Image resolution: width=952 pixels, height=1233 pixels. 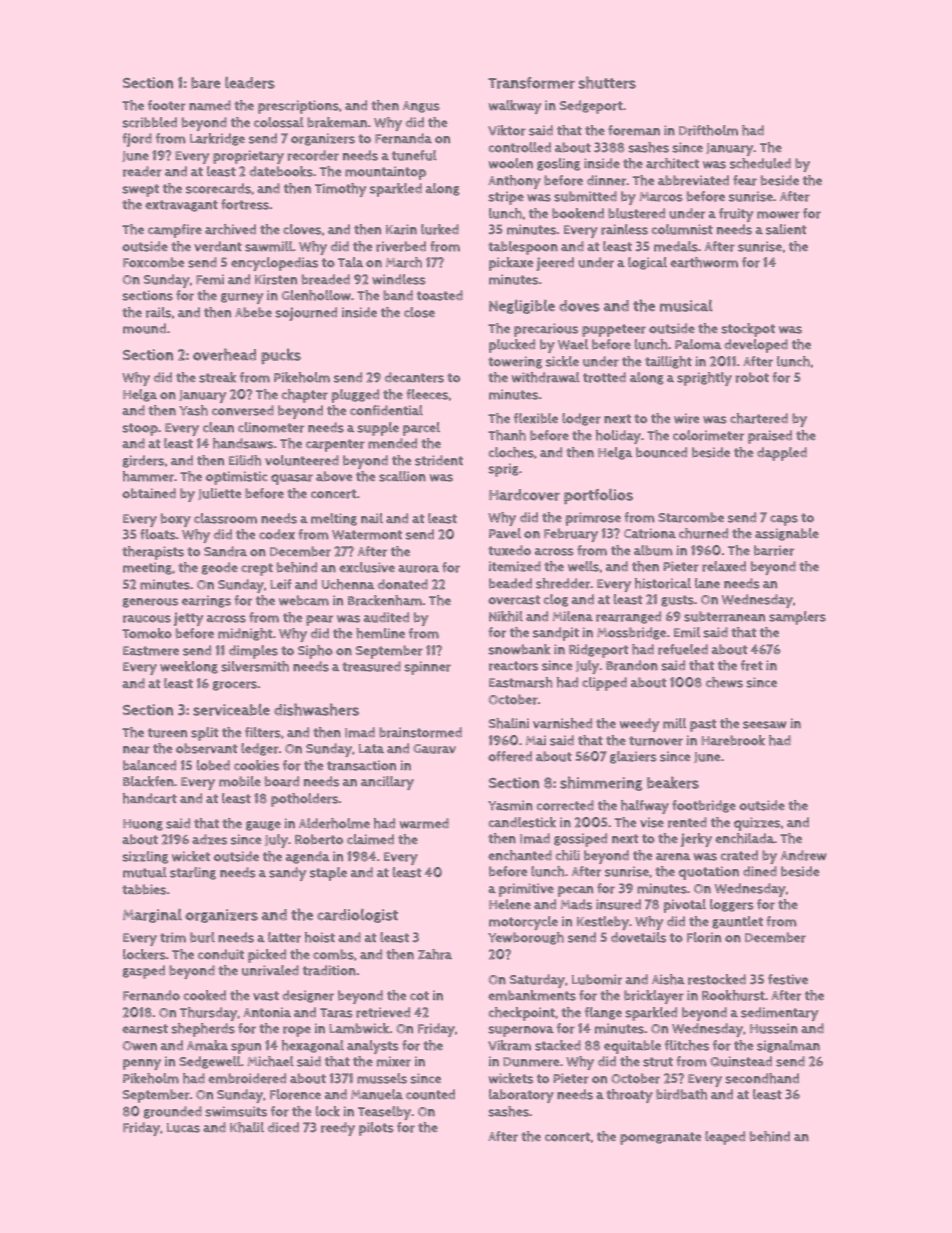 What do you see at coordinates (245, 460) in the screenshot?
I see `Eilidh` at bounding box center [245, 460].
